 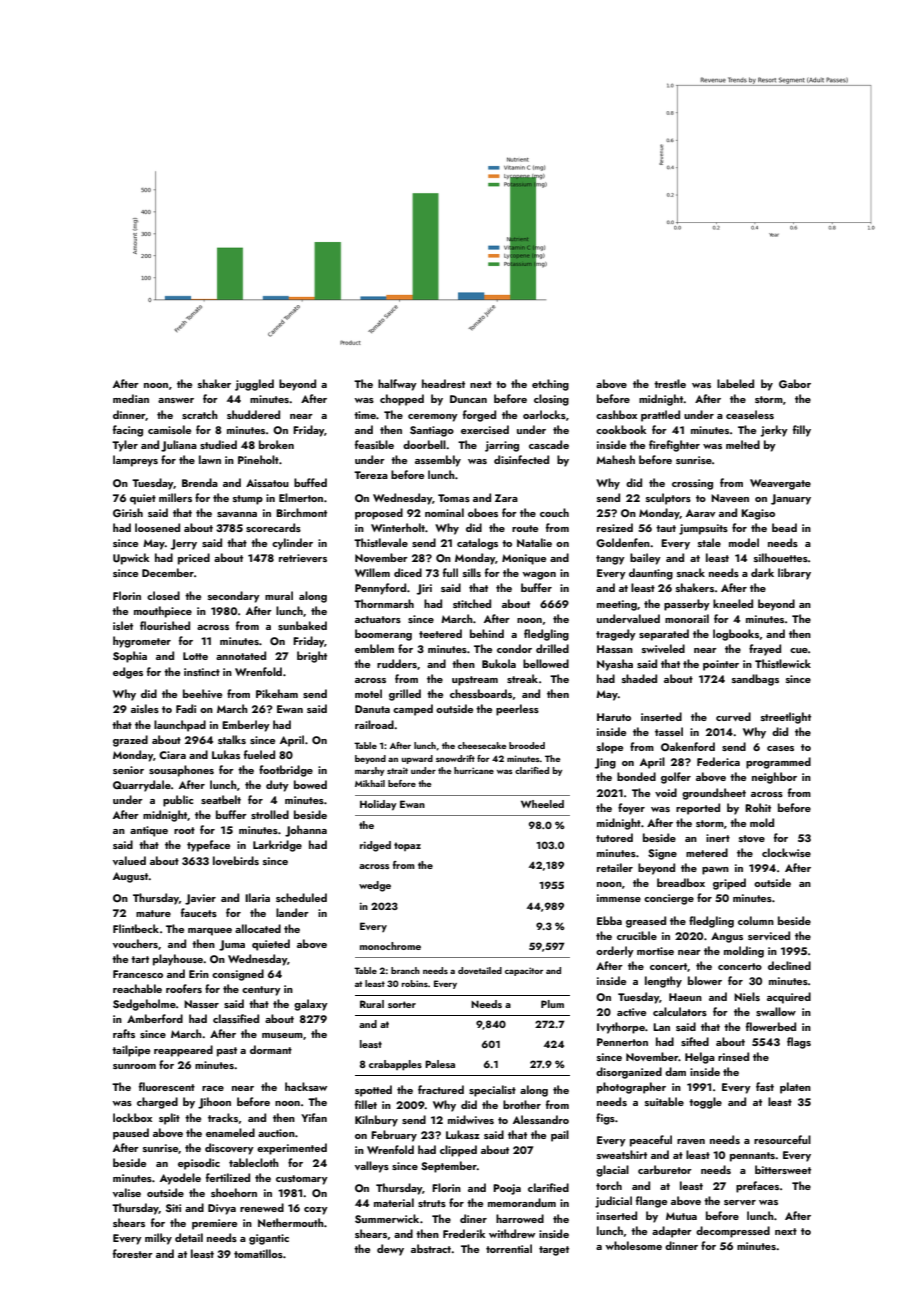 I want to click on disorganized, so click(x=629, y=1073).
